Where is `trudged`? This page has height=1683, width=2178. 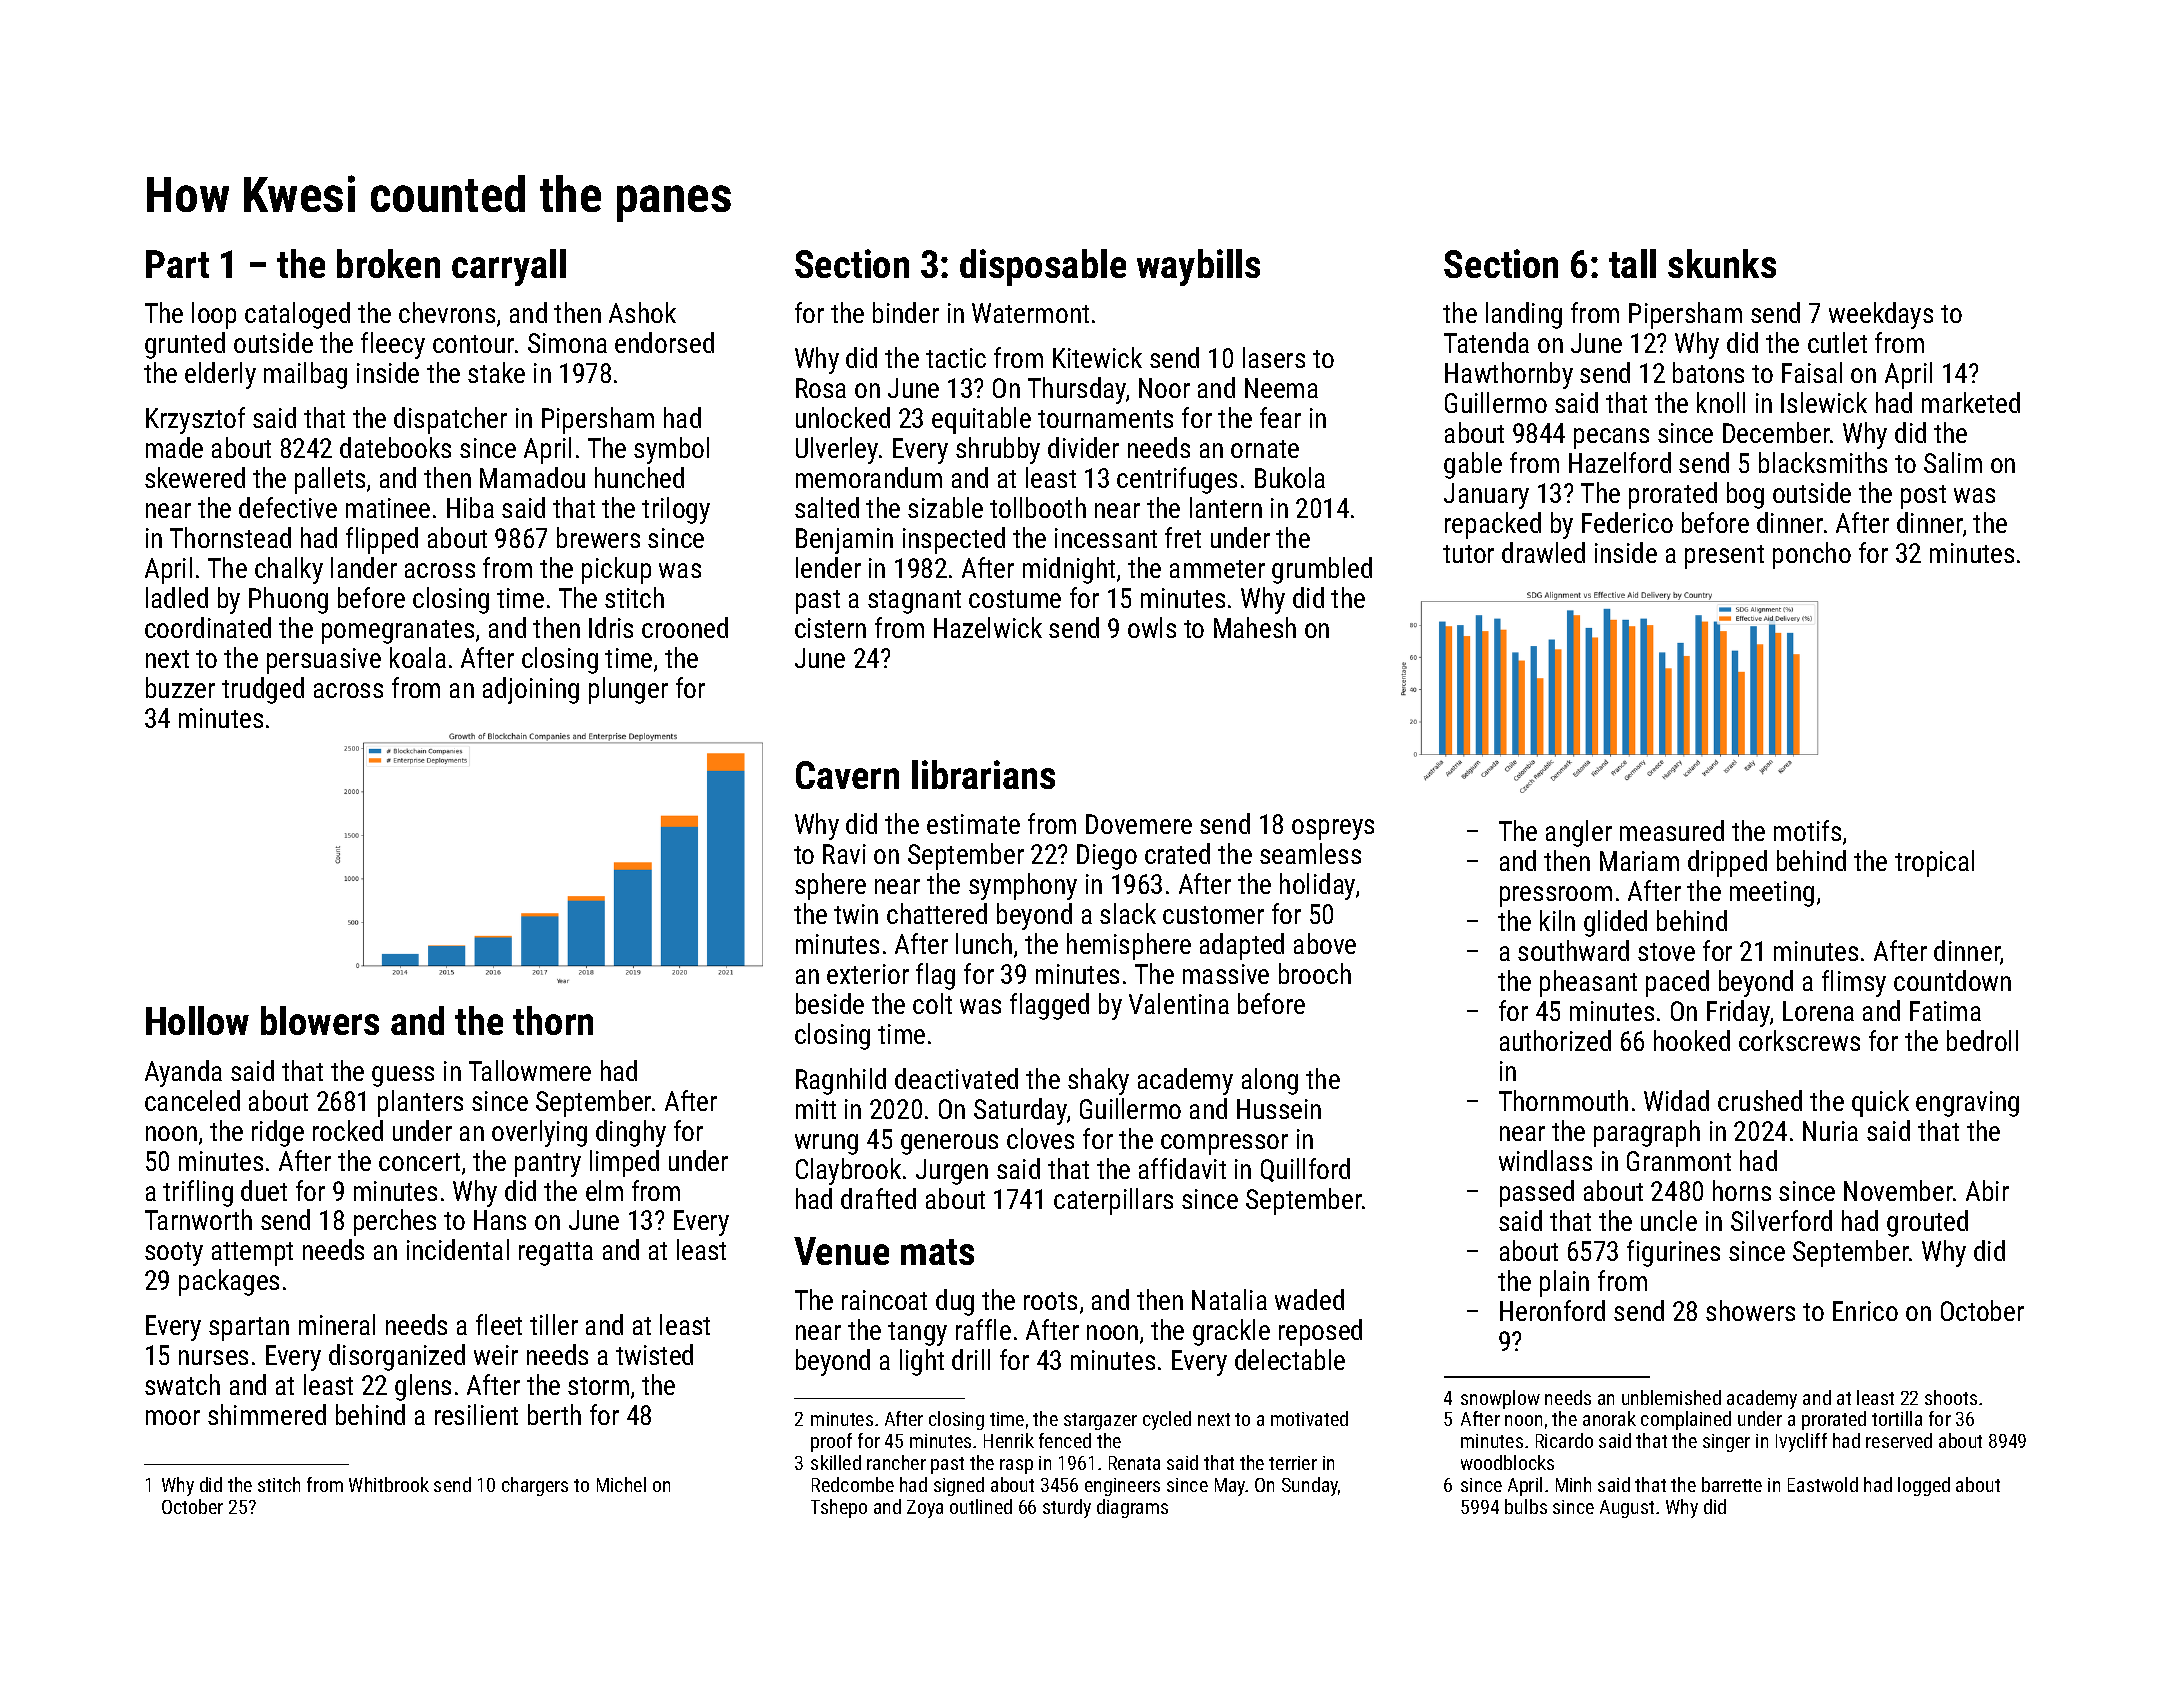
trudged is located at coordinates (263, 690).
